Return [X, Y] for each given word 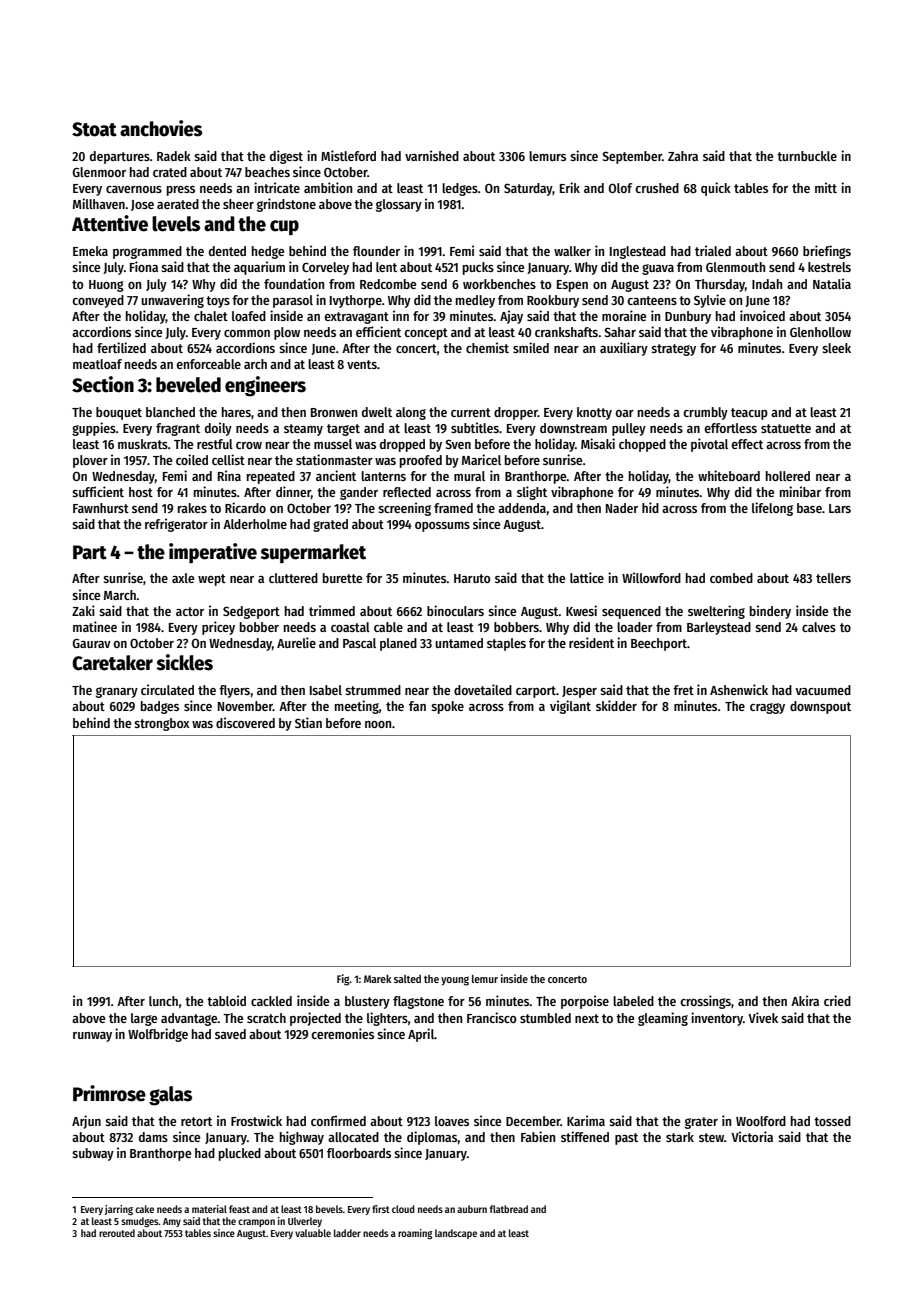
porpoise [585, 1002]
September [632, 157]
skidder [616, 705]
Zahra [683, 156]
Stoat [94, 129]
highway [302, 1138]
